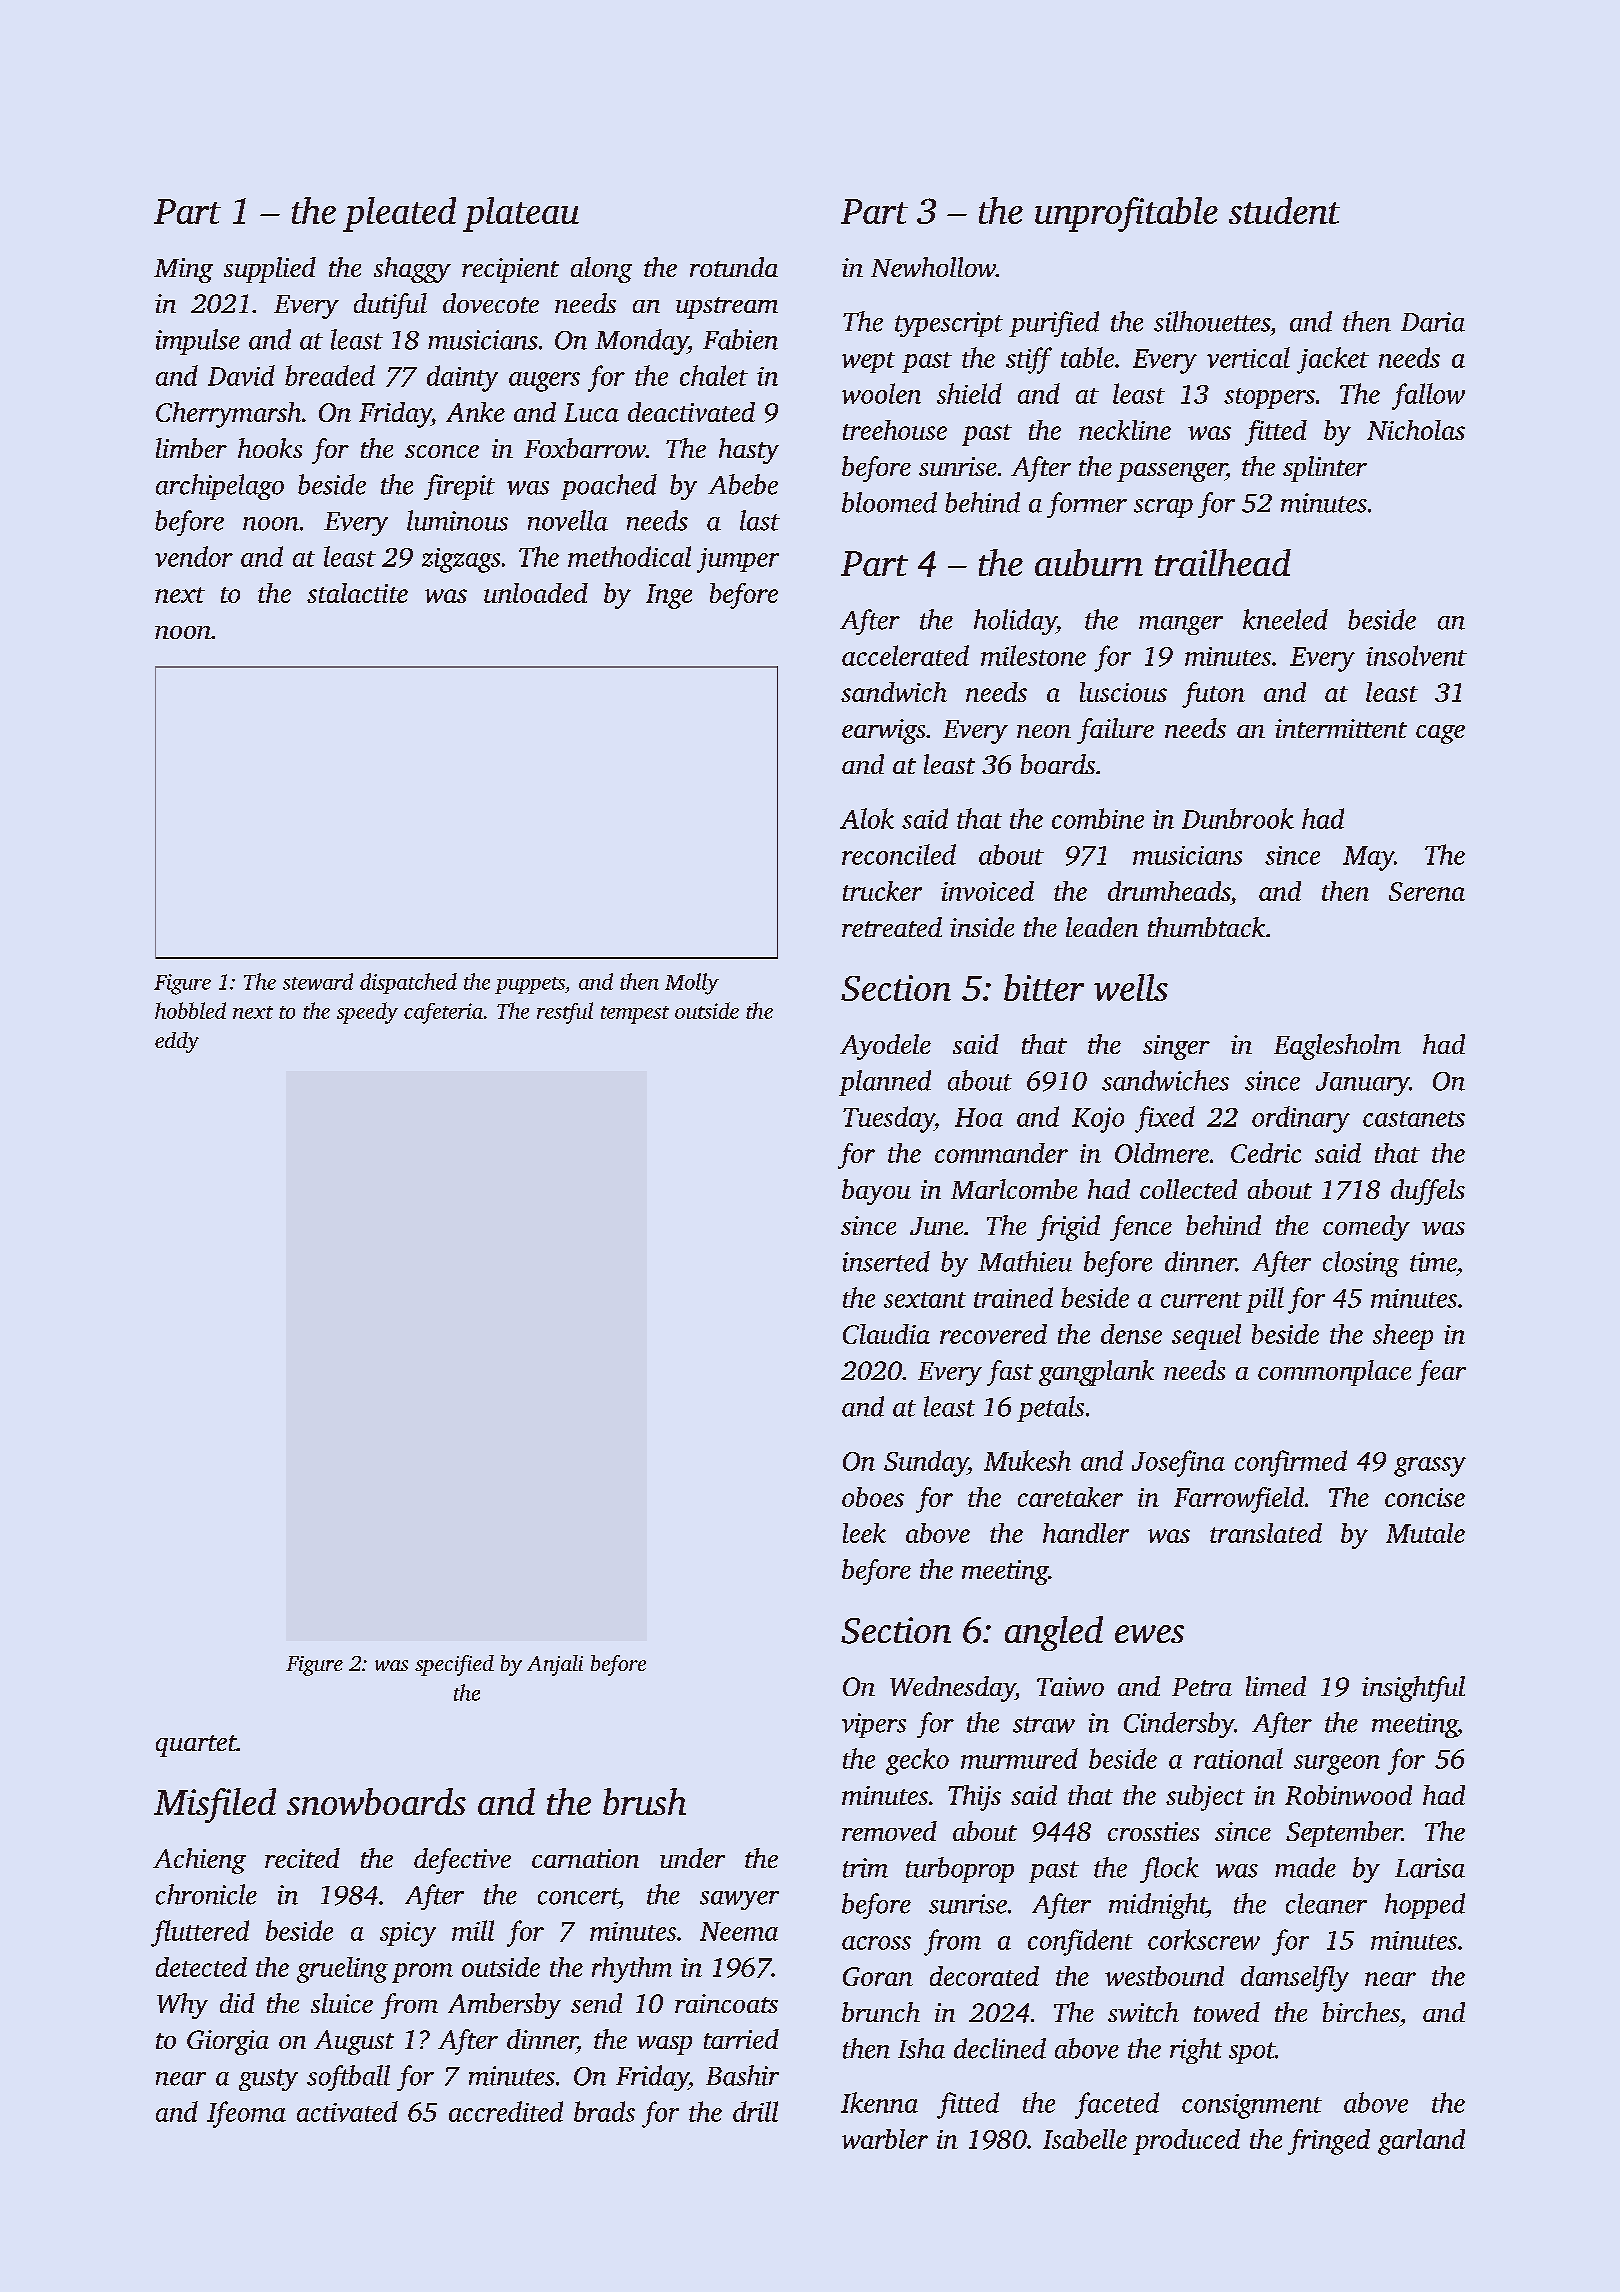  I want to click on restful, so click(565, 1013).
